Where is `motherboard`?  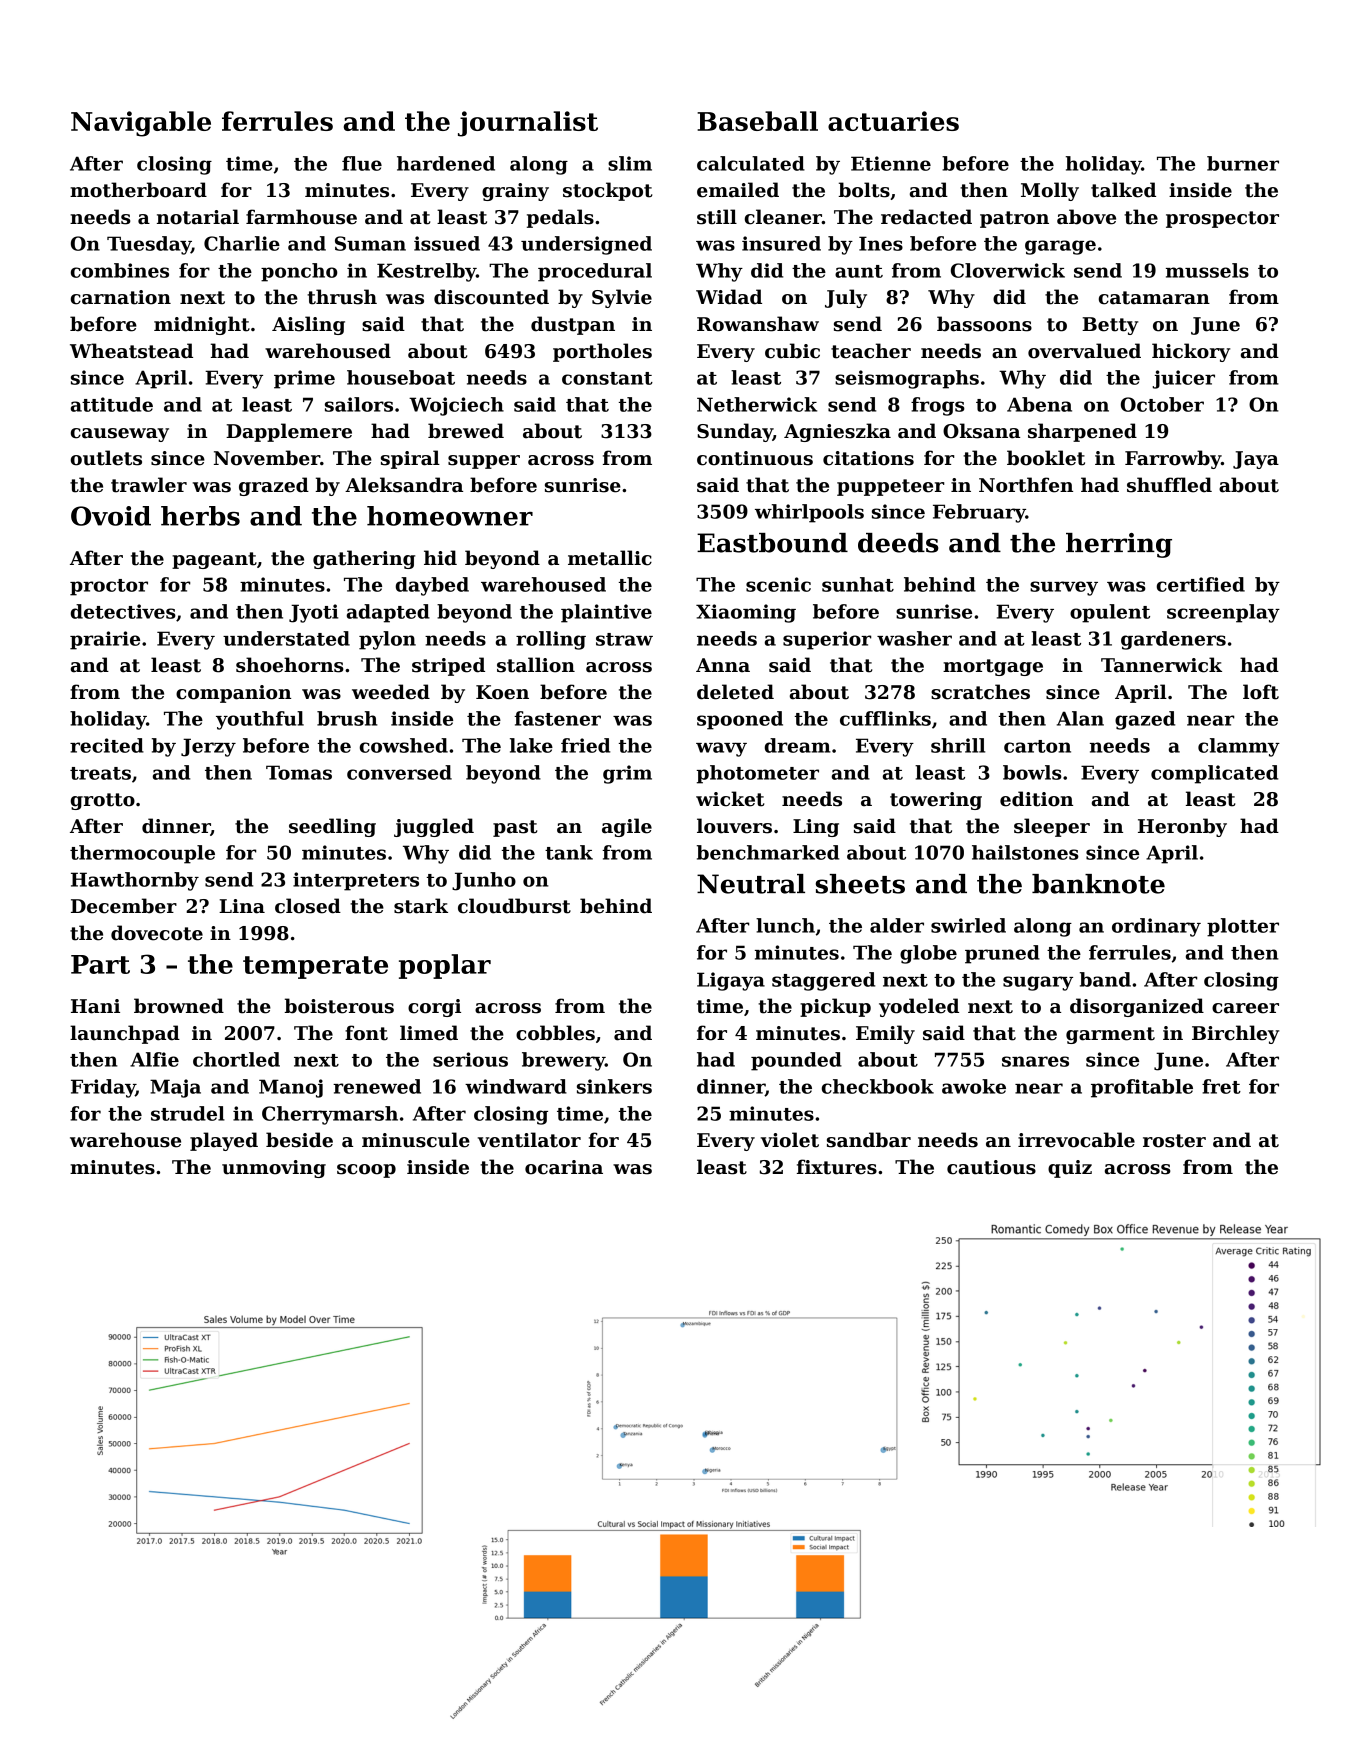 motherboard is located at coordinates (138, 190).
